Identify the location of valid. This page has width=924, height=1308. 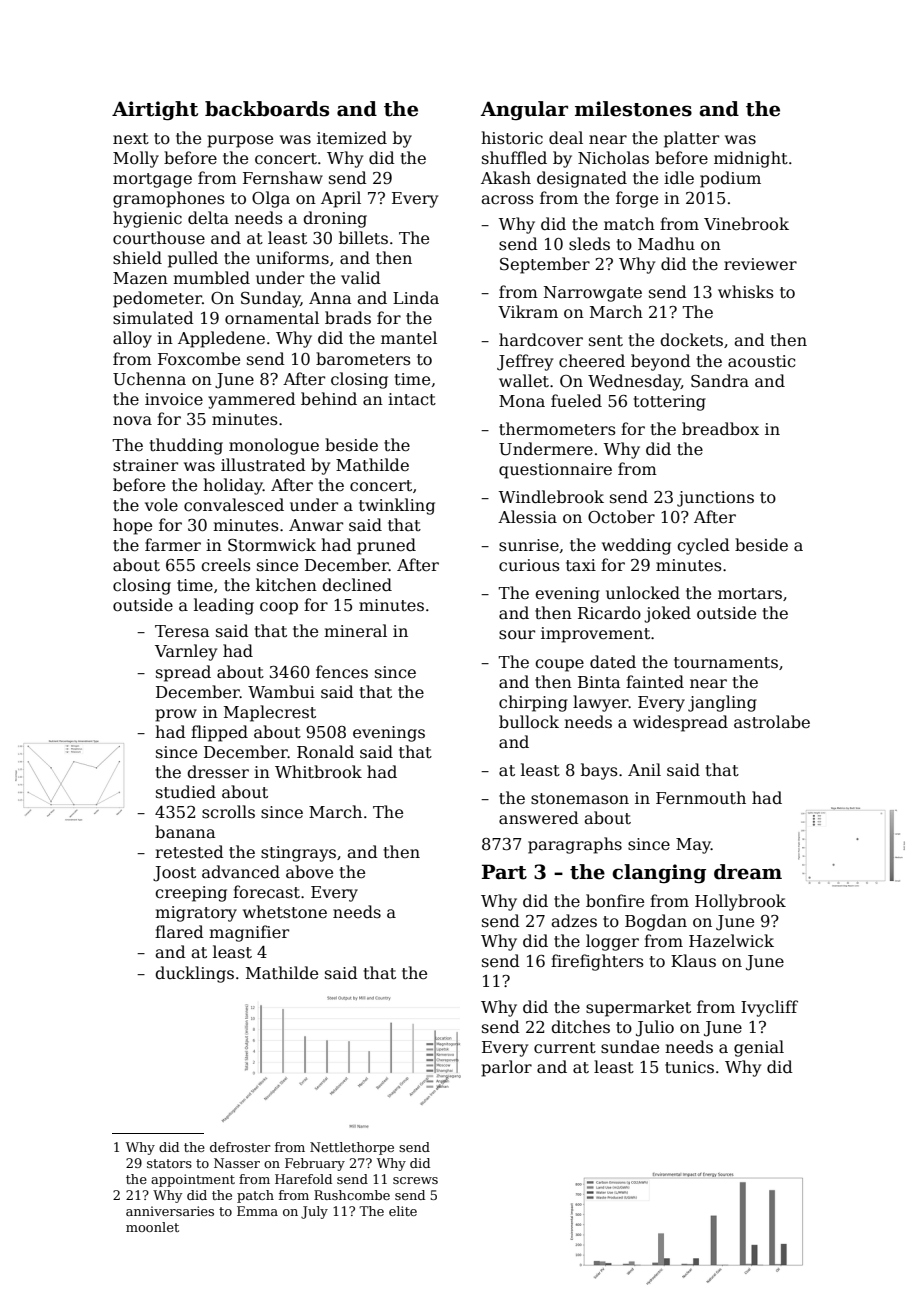
(361, 277).
